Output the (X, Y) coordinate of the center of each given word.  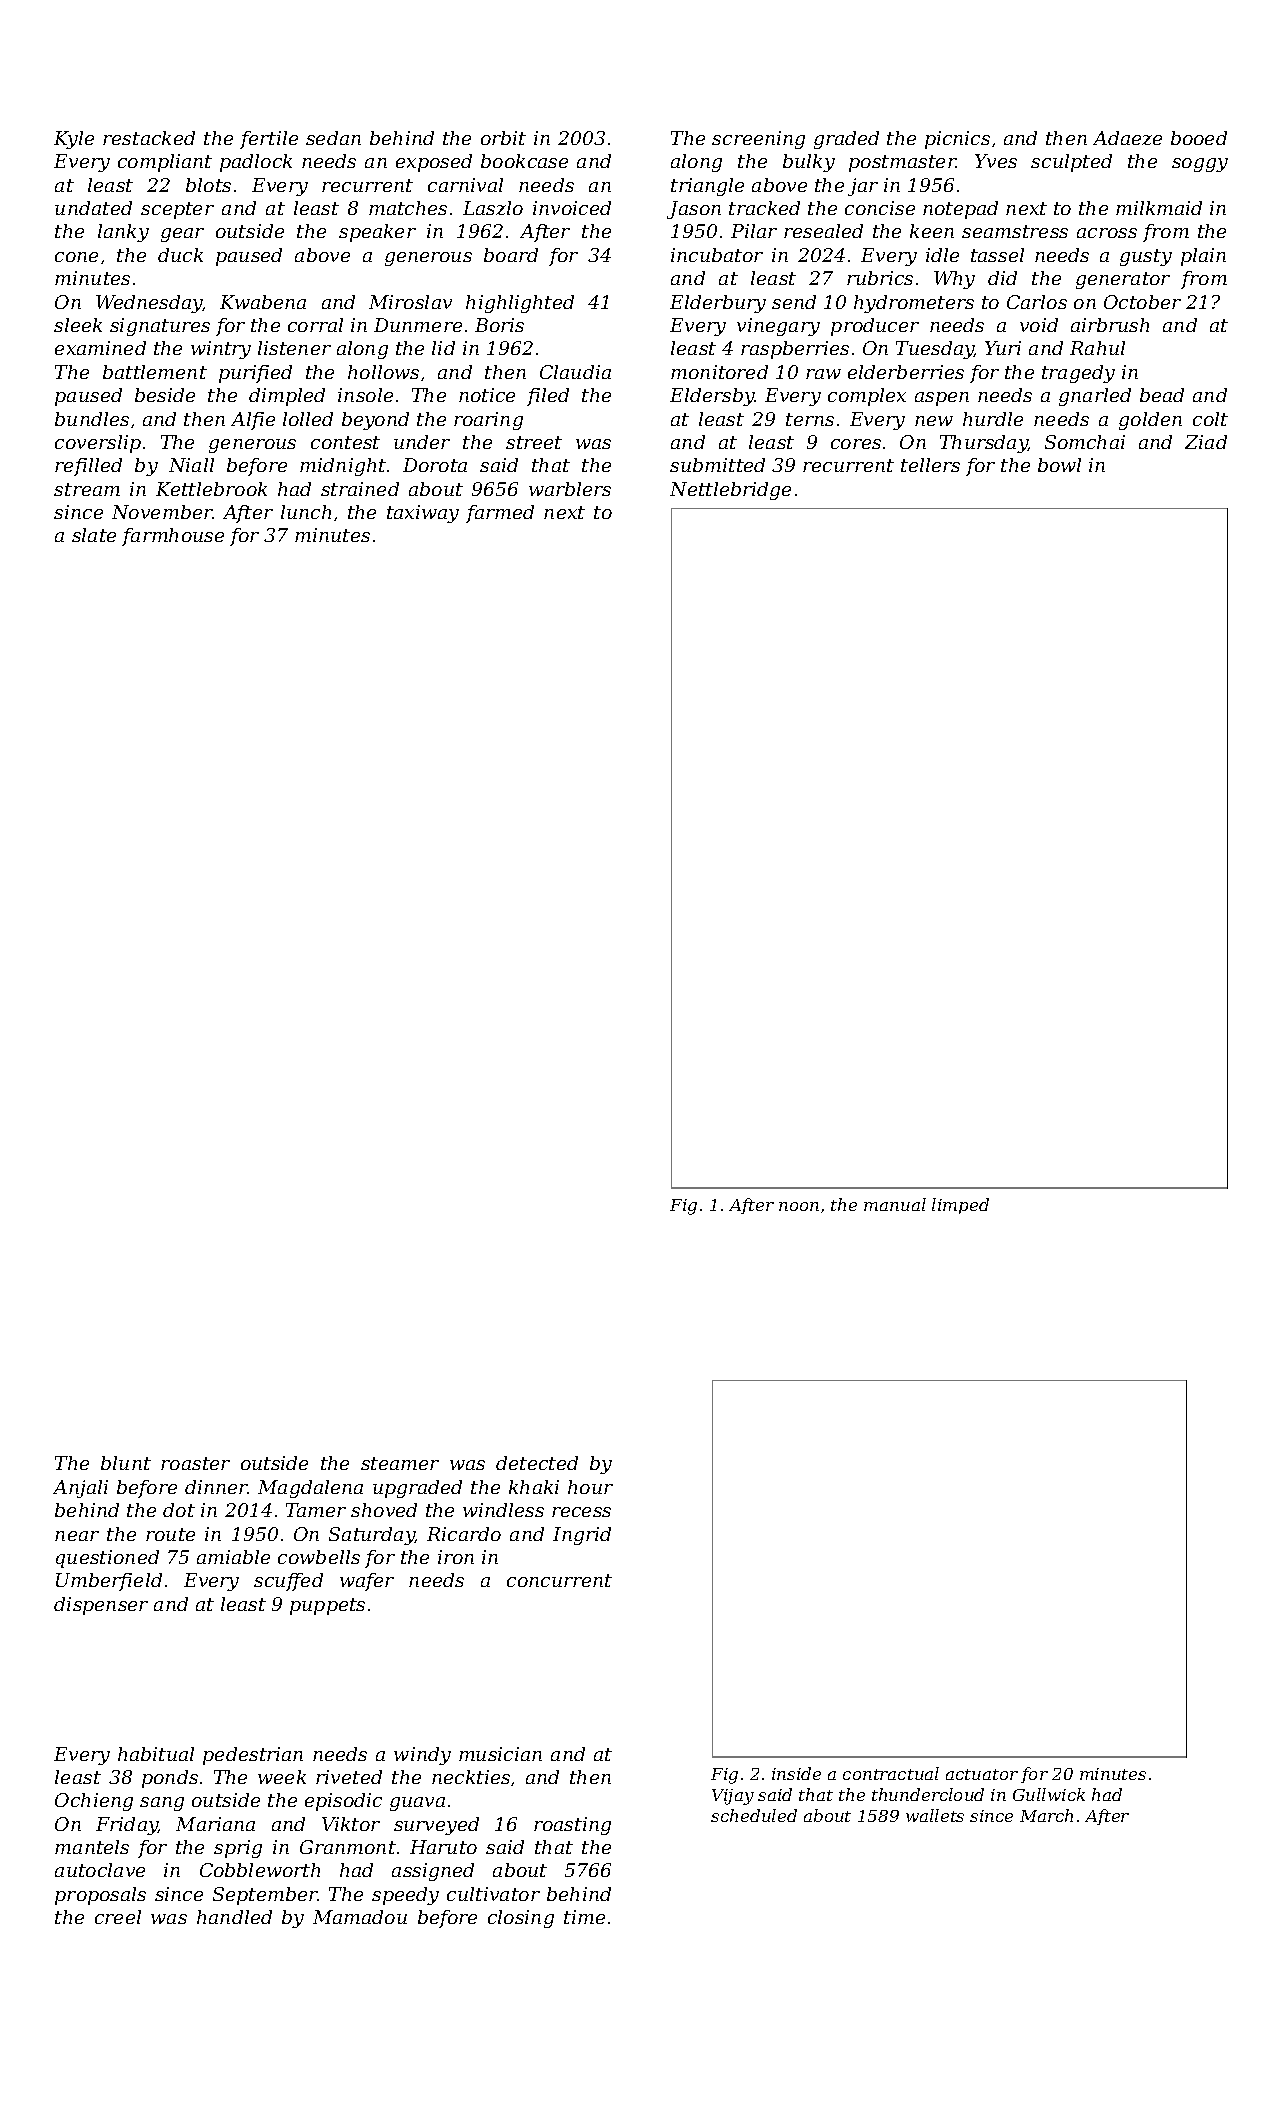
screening (758, 140)
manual (895, 1204)
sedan (333, 138)
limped (960, 1206)
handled (234, 1917)
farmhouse (173, 537)
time (584, 1917)
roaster (195, 1463)
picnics (957, 140)
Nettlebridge (730, 491)
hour (590, 1487)
